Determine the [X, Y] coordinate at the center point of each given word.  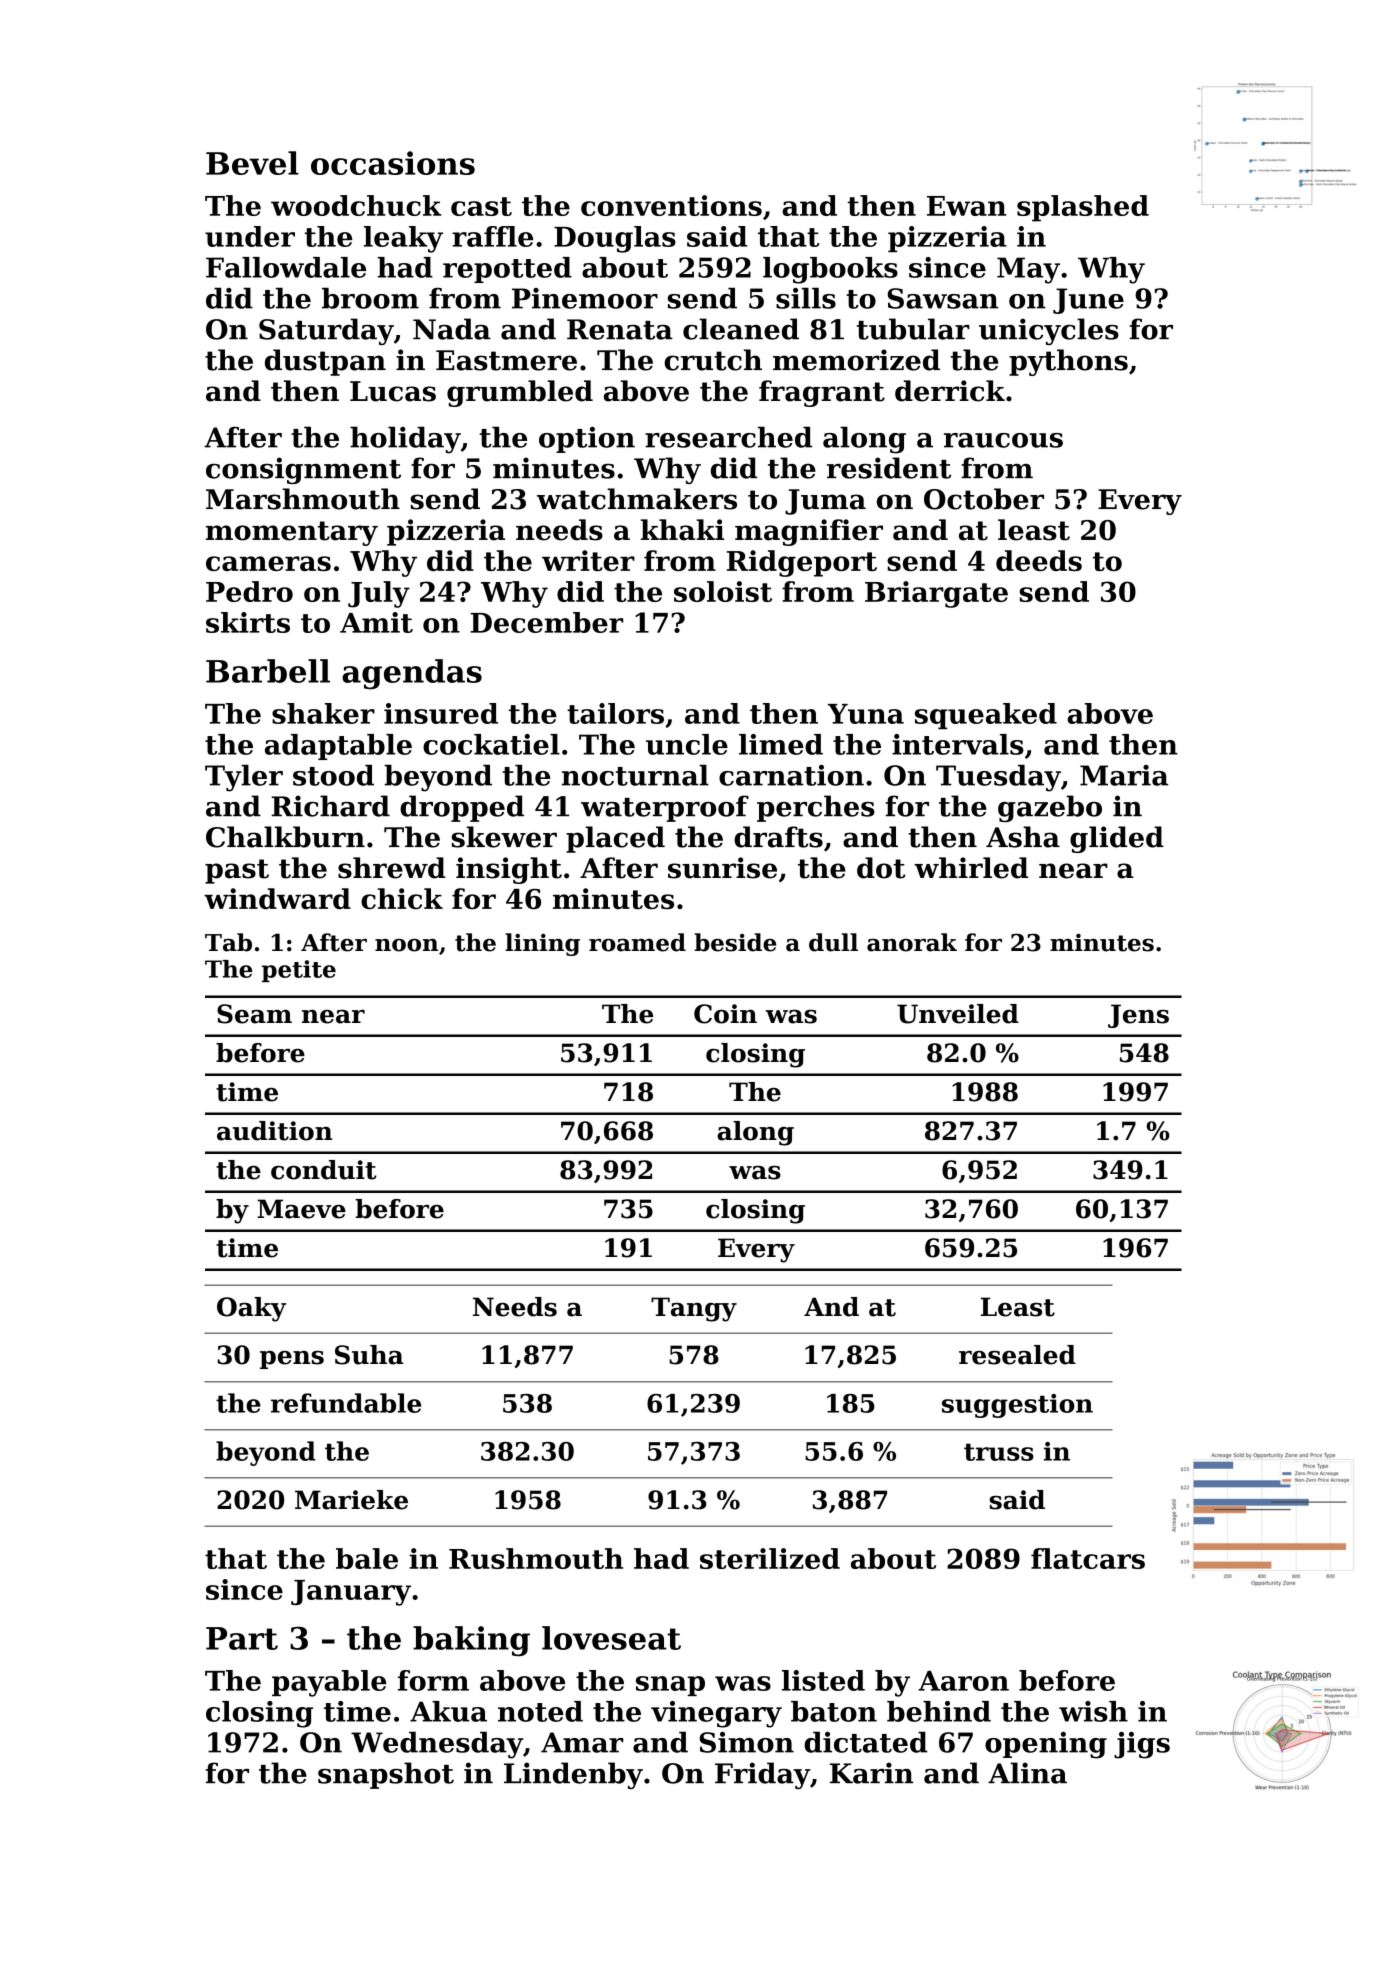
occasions [393, 163]
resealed [1017, 1355]
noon [406, 945]
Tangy [694, 1309]
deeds [1039, 560]
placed [615, 839]
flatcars [1088, 1558]
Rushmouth [536, 1558]
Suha [369, 1355]
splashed [1083, 208]
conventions [671, 205]
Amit [376, 622]
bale [367, 1558]
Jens [1138, 1016]
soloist [723, 591]
